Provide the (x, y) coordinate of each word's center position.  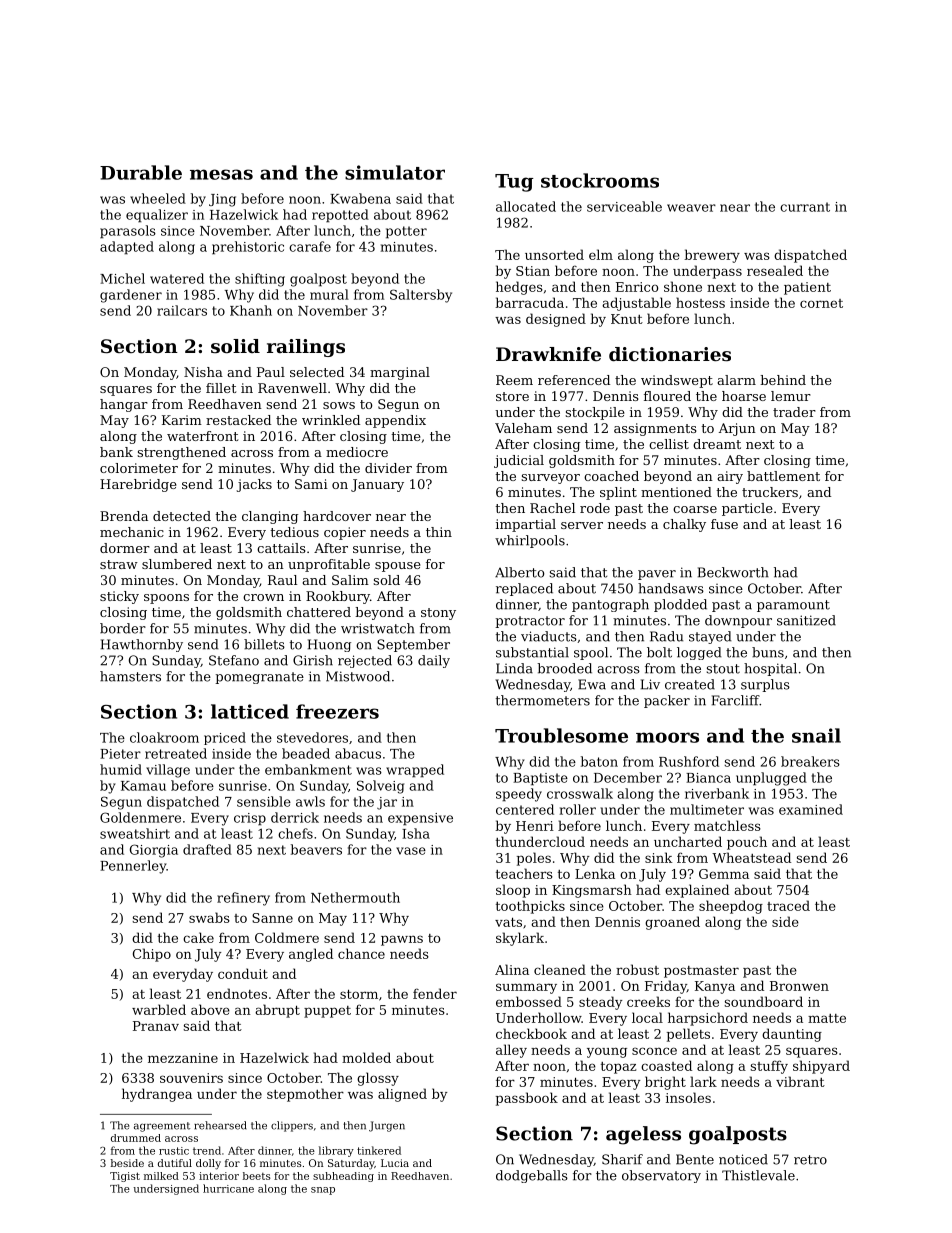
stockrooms (600, 180)
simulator (395, 172)
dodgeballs (532, 1176)
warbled (159, 1009)
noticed (743, 1159)
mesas (221, 174)
